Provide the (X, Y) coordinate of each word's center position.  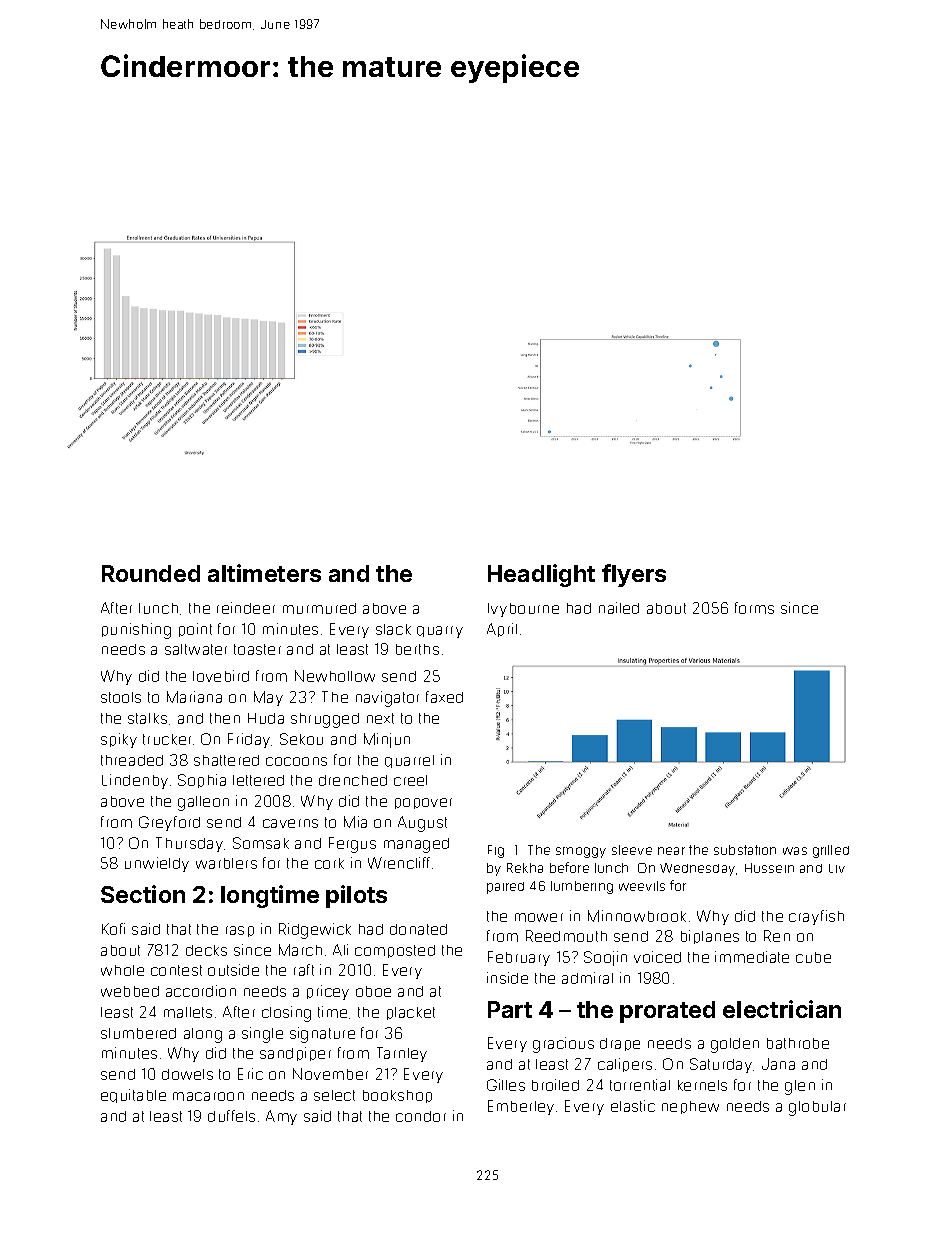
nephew (690, 1107)
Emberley (521, 1107)
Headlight (541, 575)
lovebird (221, 676)
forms (754, 608)
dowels (187, 1074)
